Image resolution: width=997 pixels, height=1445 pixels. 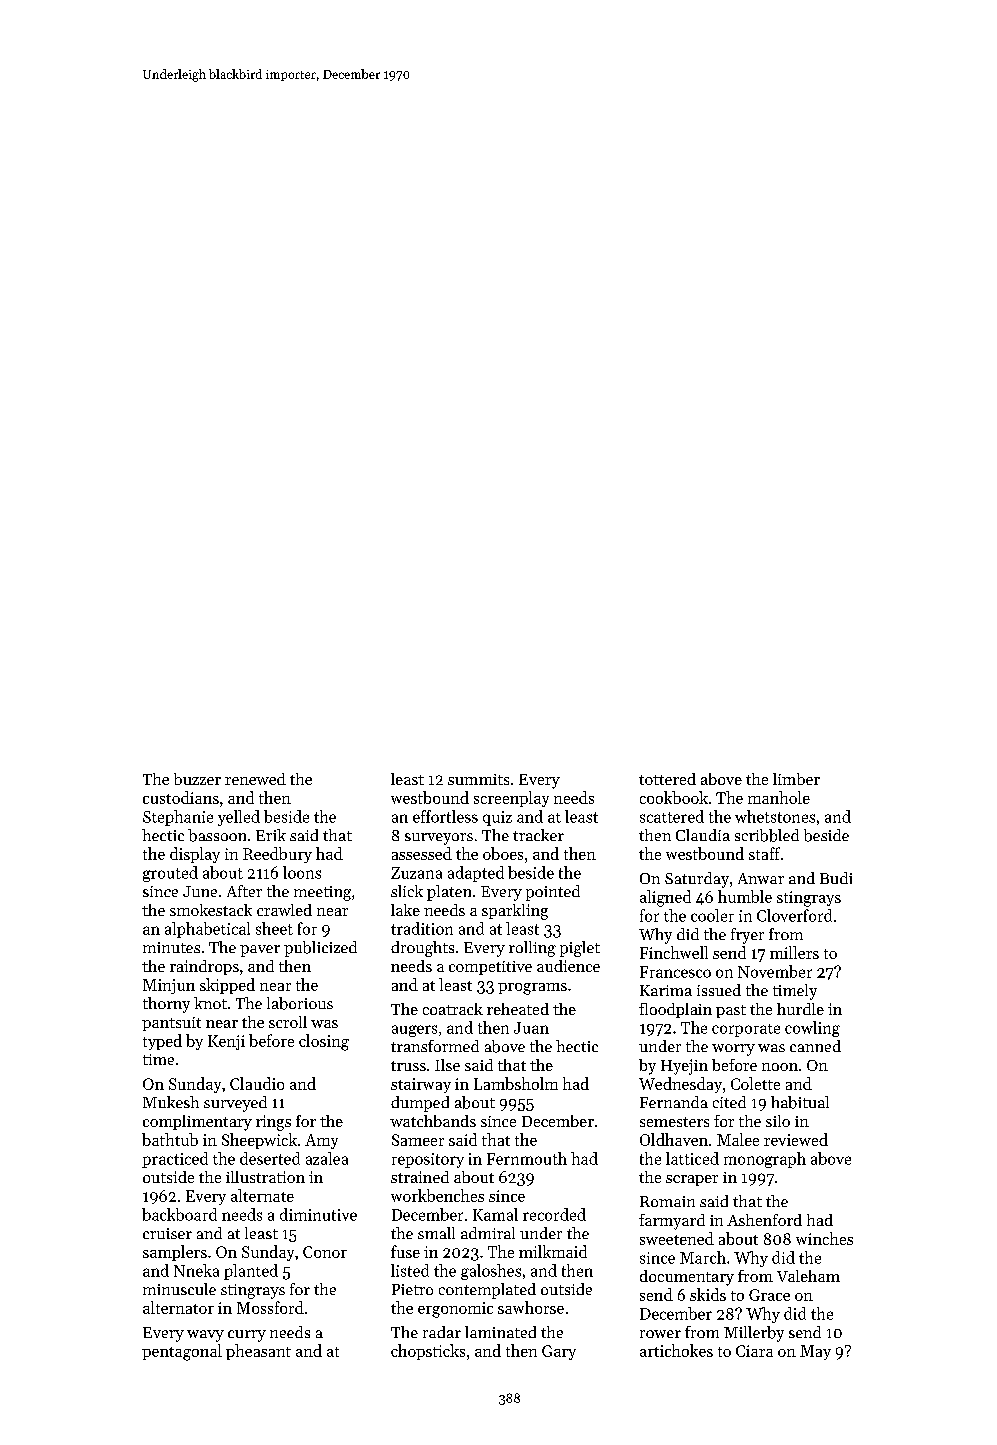 I want to click on Kenji, so click(x=226, y=1042).
